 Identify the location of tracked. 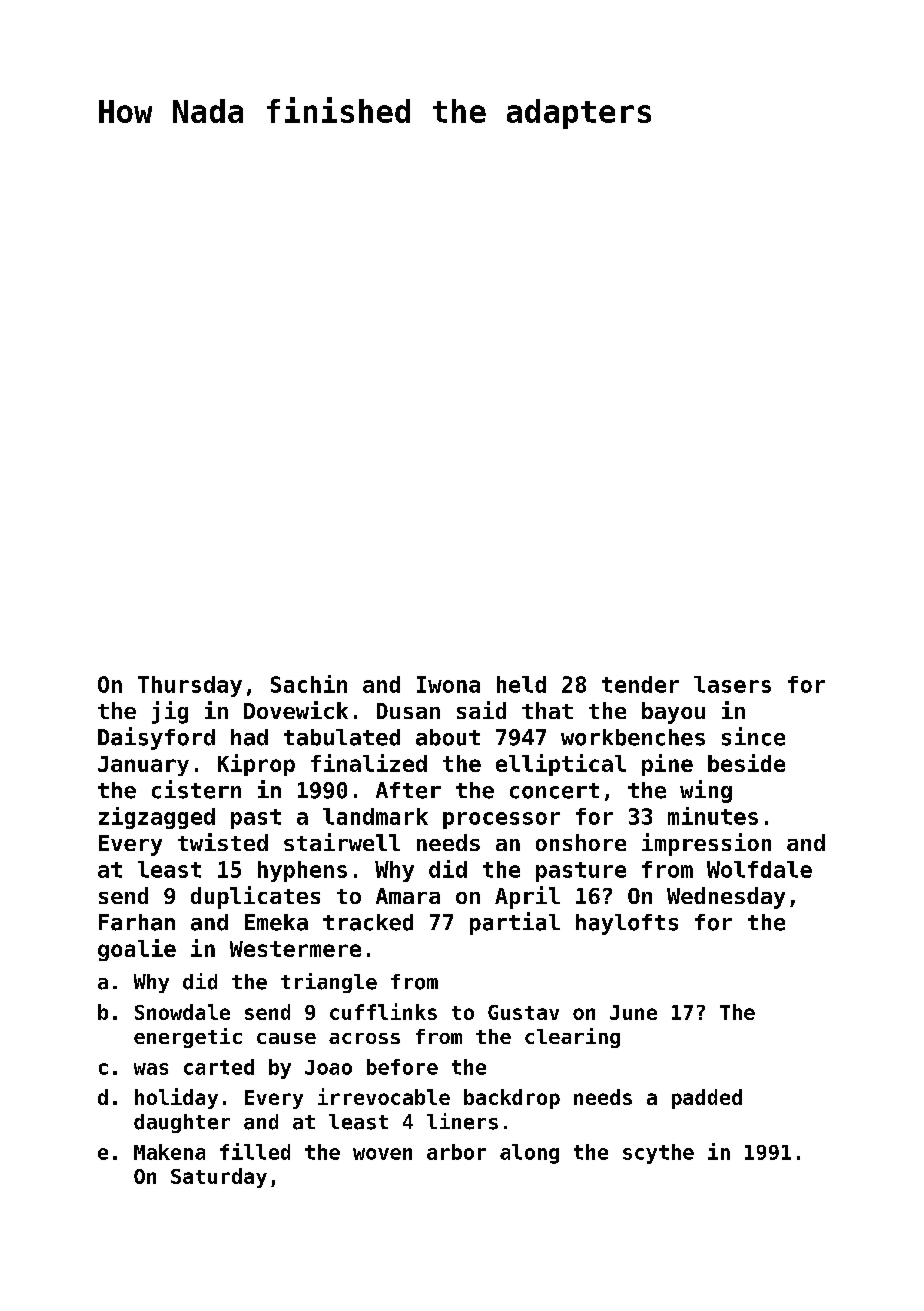
(368, 922).
